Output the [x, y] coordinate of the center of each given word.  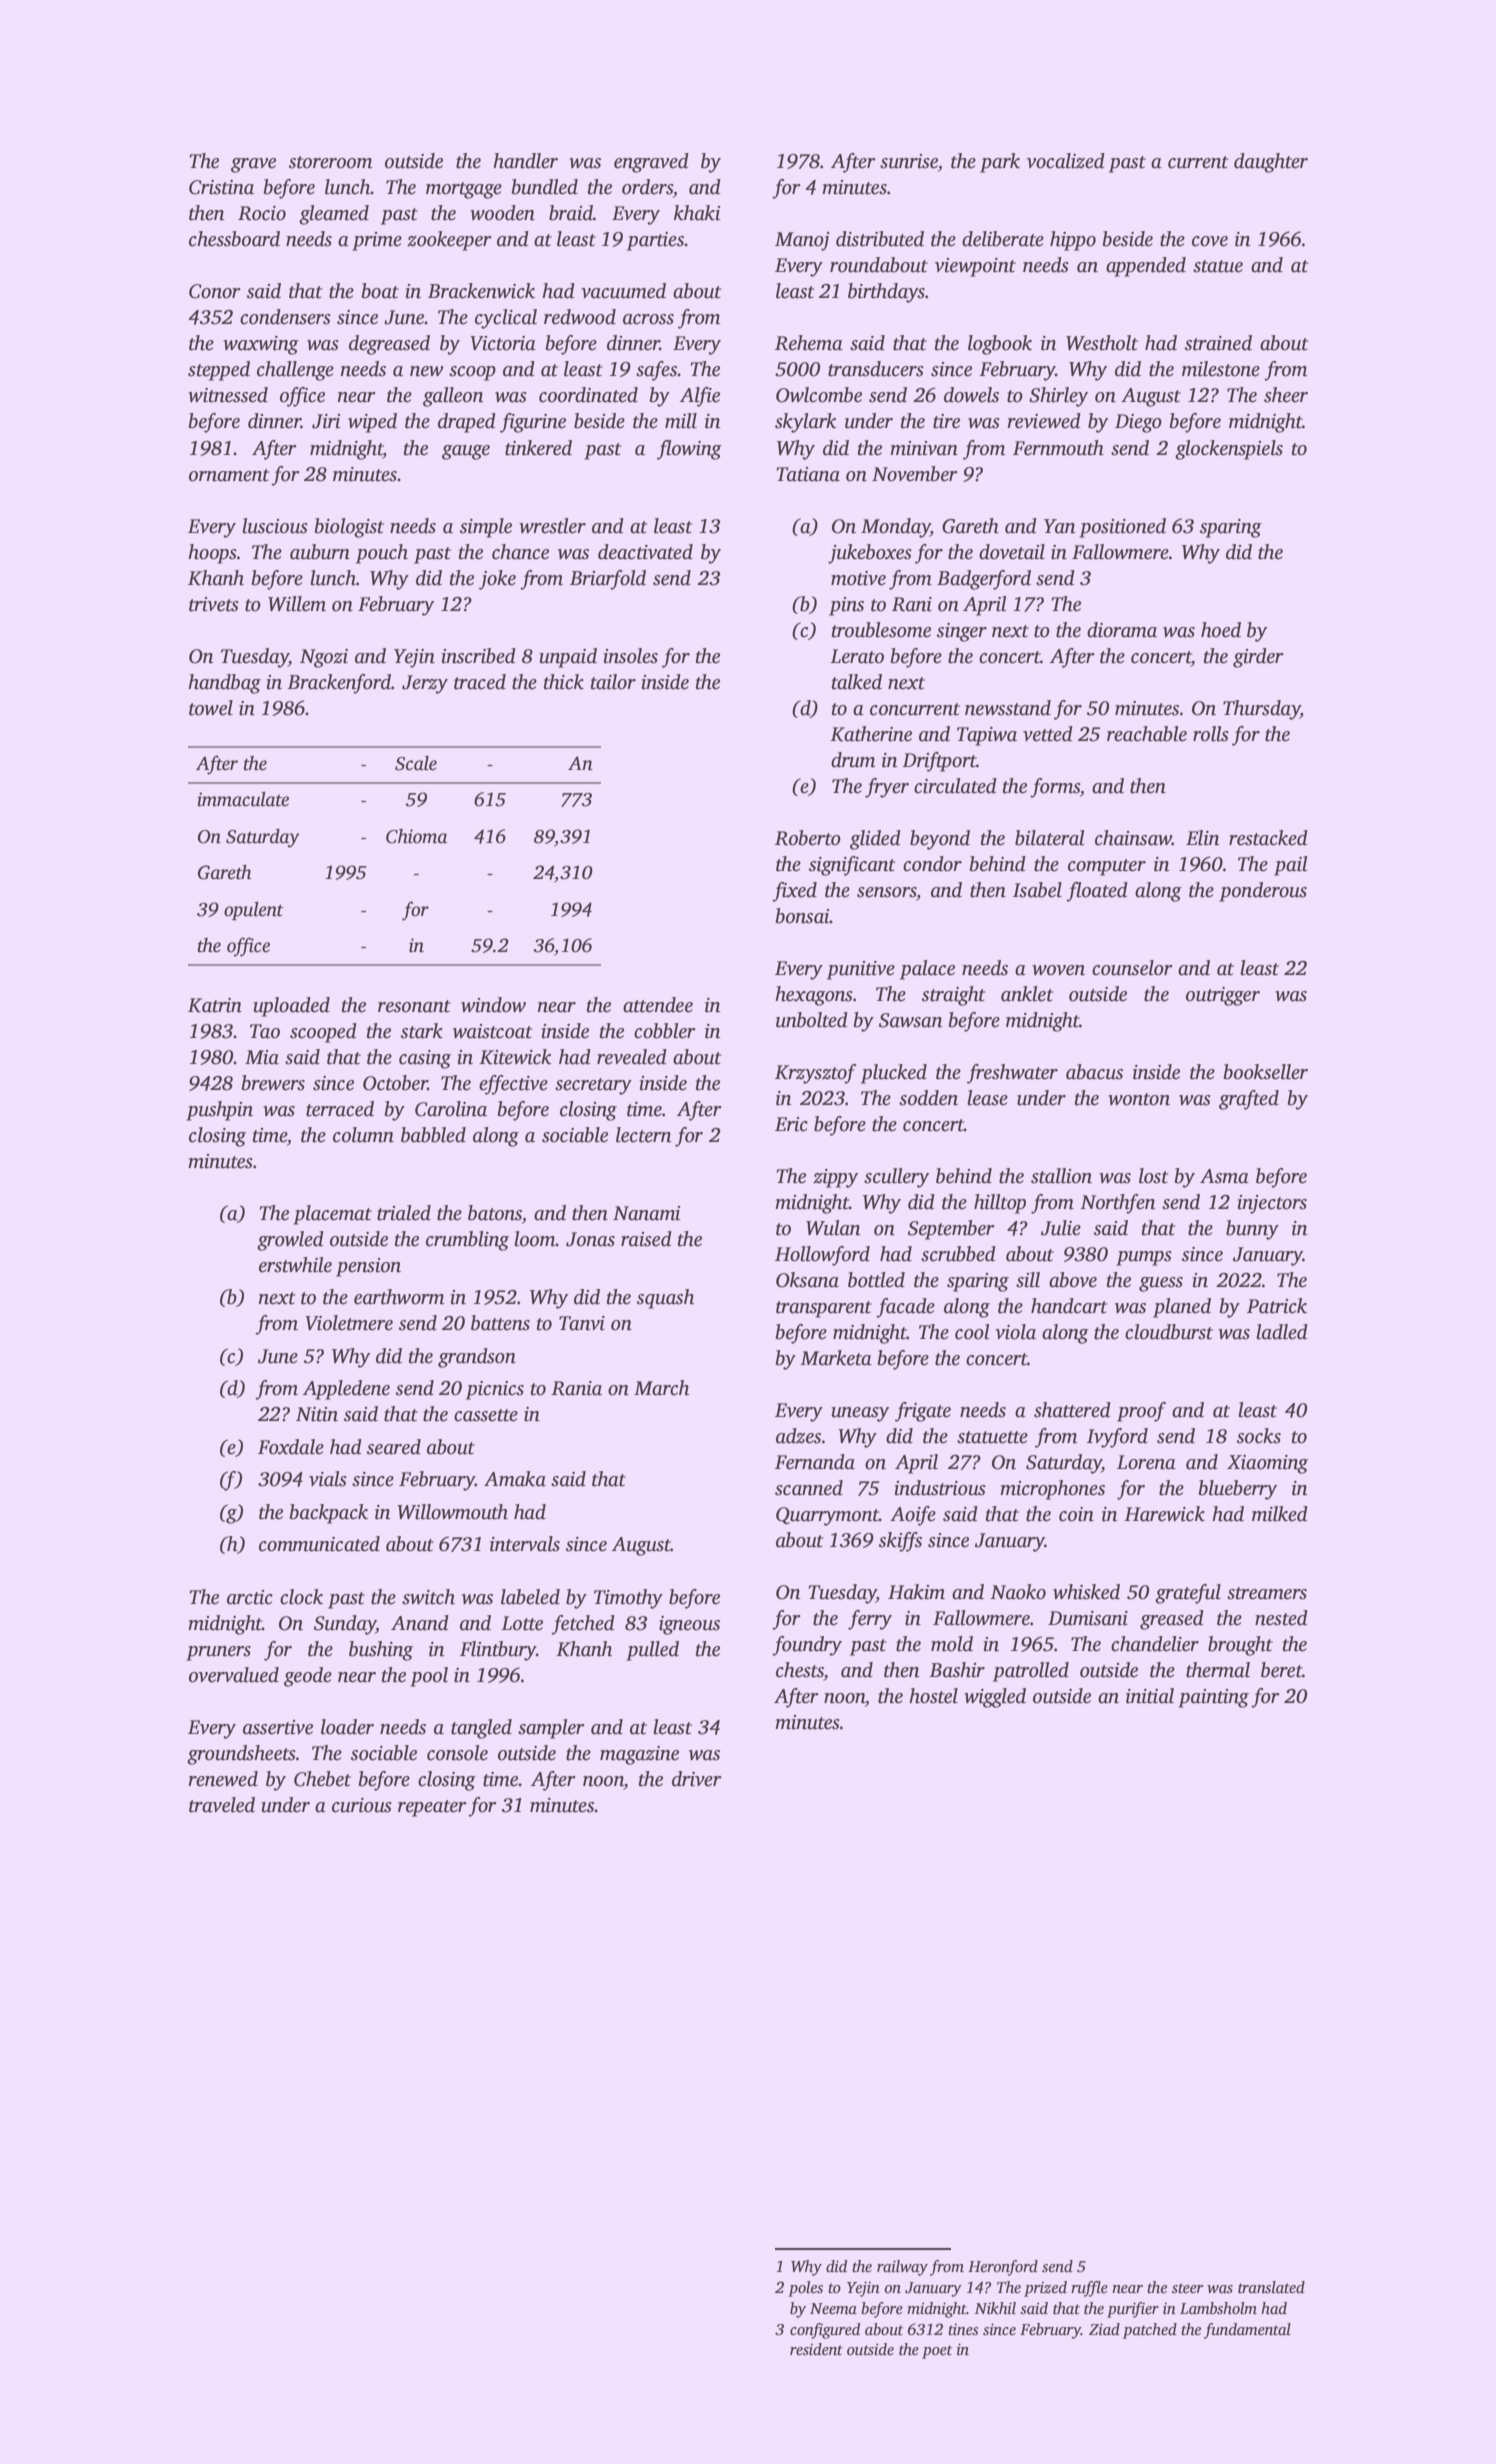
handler [525, 161]
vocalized [1066, 161]
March [661, 1388]
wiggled [995, 1698]
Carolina [451, 1109]
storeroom [330, 162]
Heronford [1003, 2268]
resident [816, 2349]
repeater [432, 1808]
